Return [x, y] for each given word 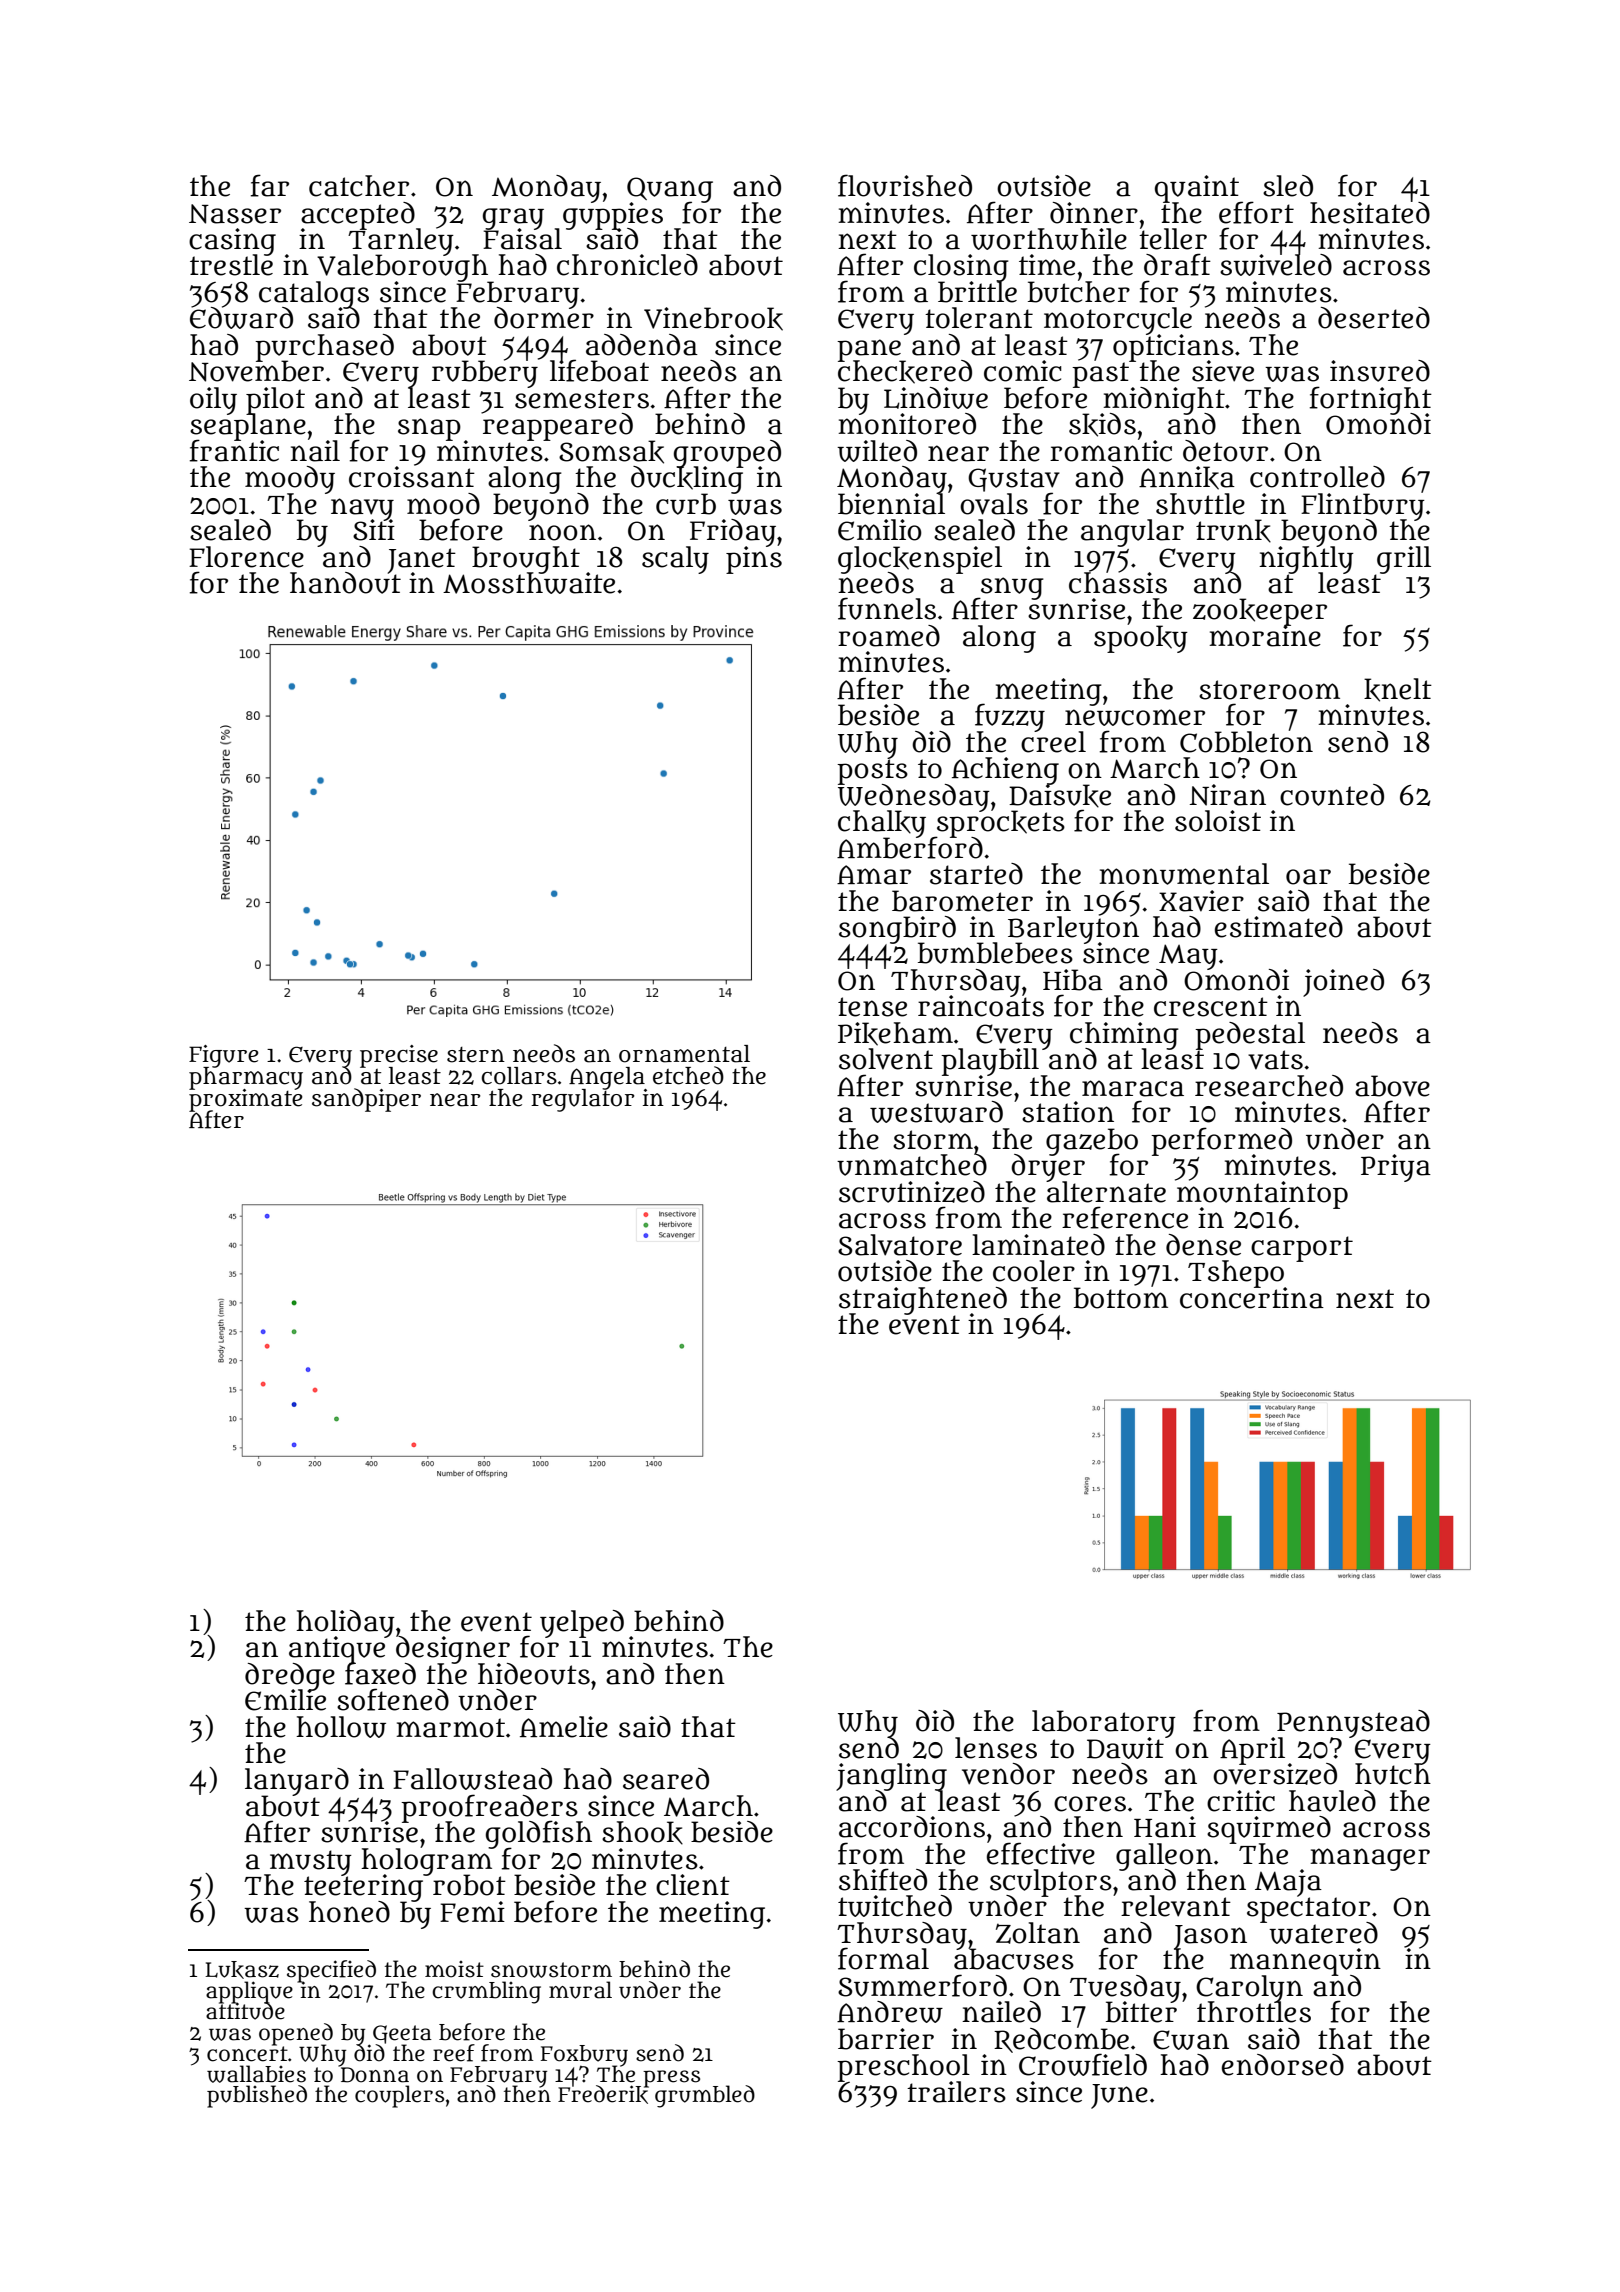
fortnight [1371, 400]
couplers [399, 2096]
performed [1221, 1141]
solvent [886, 1059]
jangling [892, 1776]
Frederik [603, 2095]
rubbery [485, 374]
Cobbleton [1246, 742]
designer [453, 1650]
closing [961, 268]
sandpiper [366, 1100]
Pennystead [1353, 1723]
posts [872, 771]
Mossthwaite [529, 583]
